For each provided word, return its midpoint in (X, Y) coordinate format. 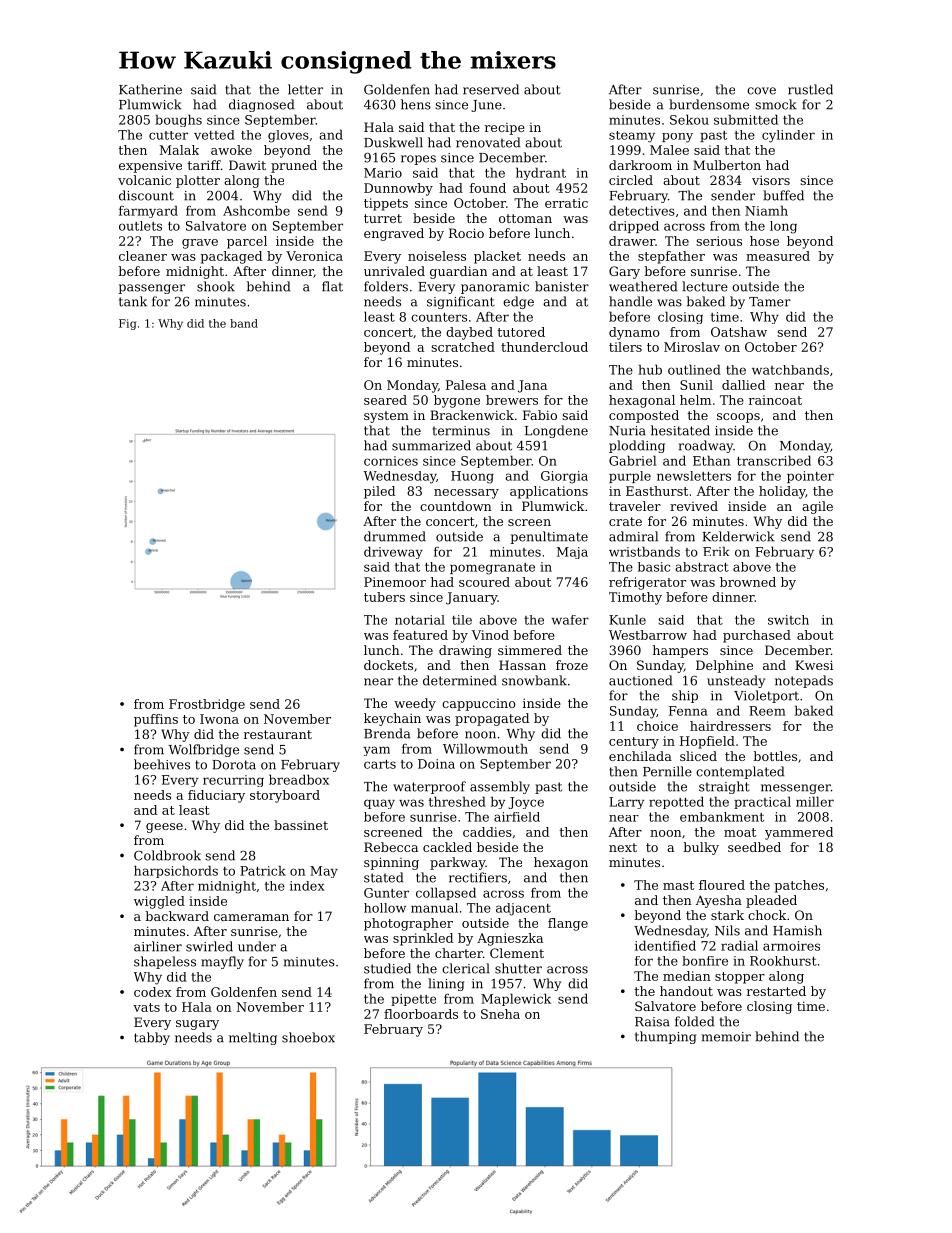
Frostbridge (207, 705)
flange (568, 924)
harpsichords (176, 871)
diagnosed (261, 105)
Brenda (387, 733)
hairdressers (730, 726)
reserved (491, 89)
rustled (810, 89)
